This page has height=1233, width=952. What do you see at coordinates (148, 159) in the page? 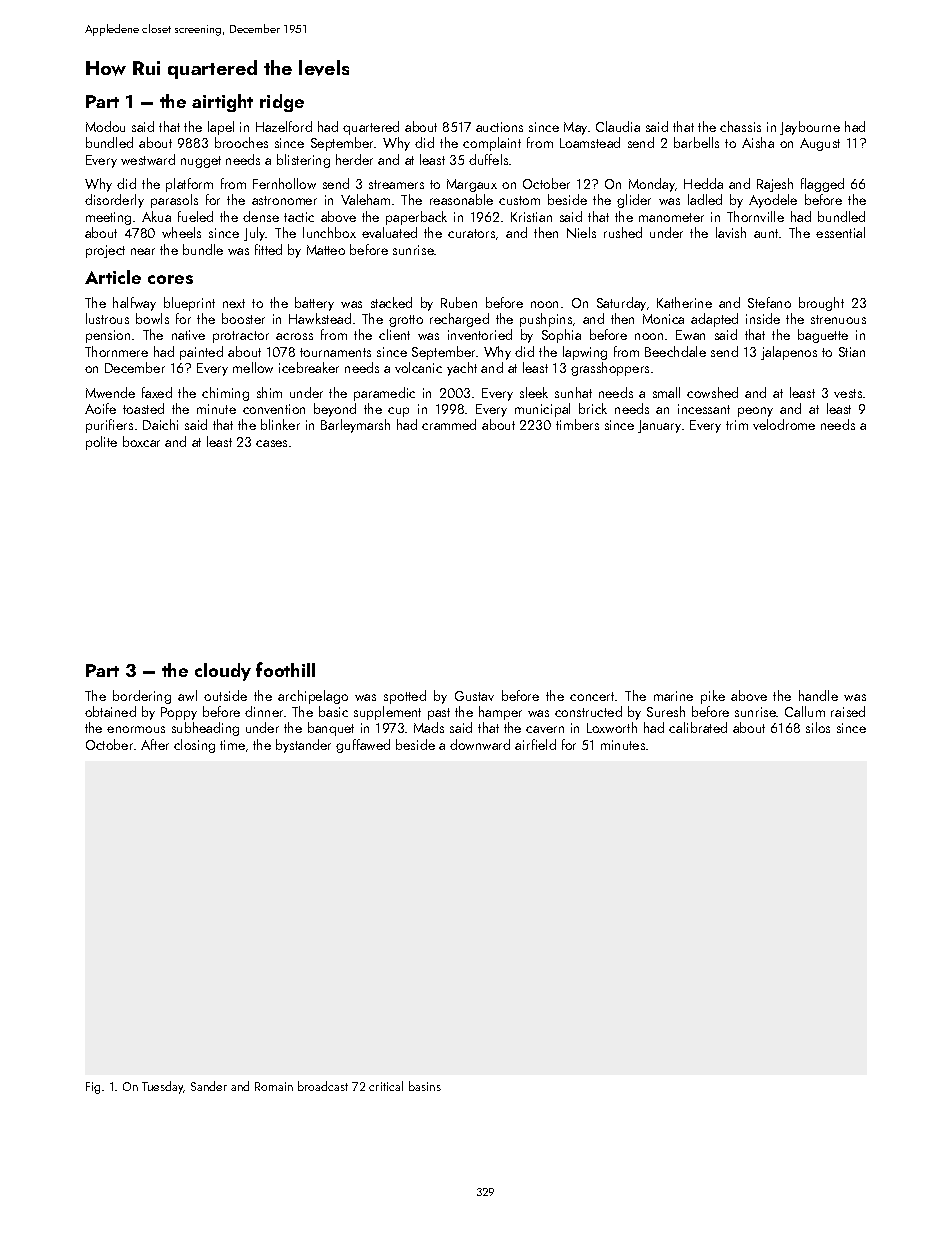
I see `westward` at bounding box center [148, 159].
